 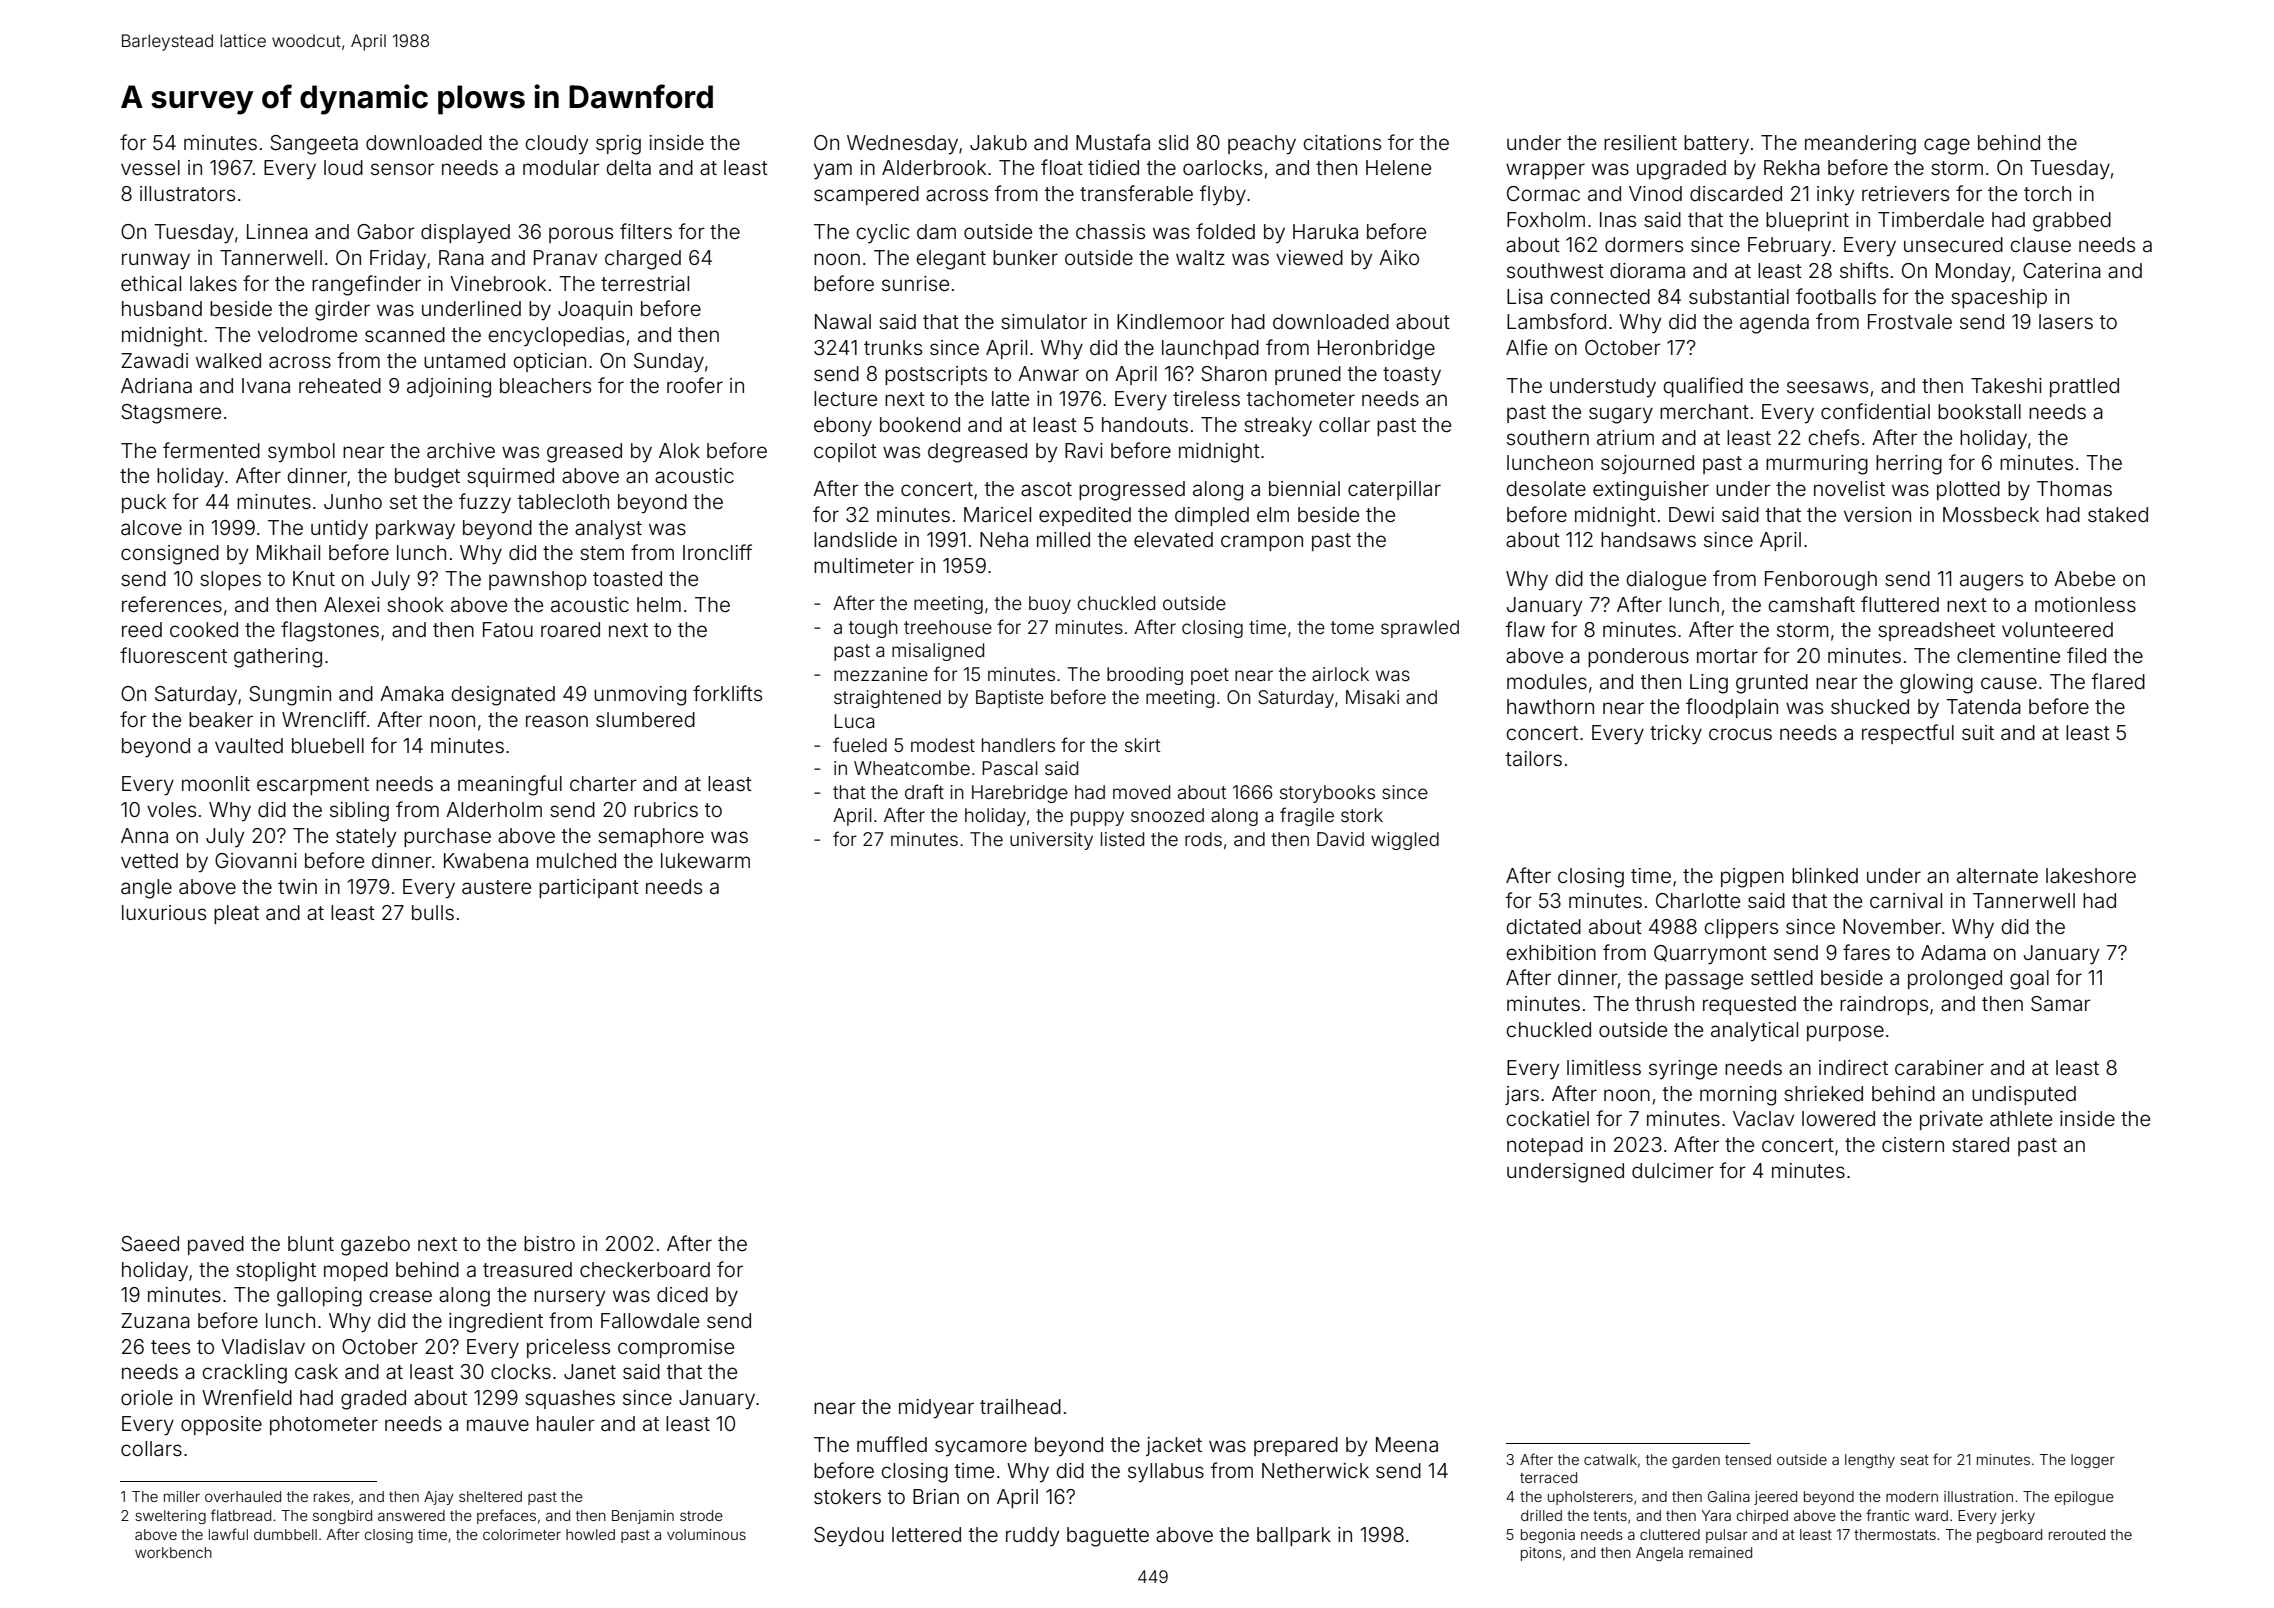 I want to click on vetted, so click(x=149, y=860).
